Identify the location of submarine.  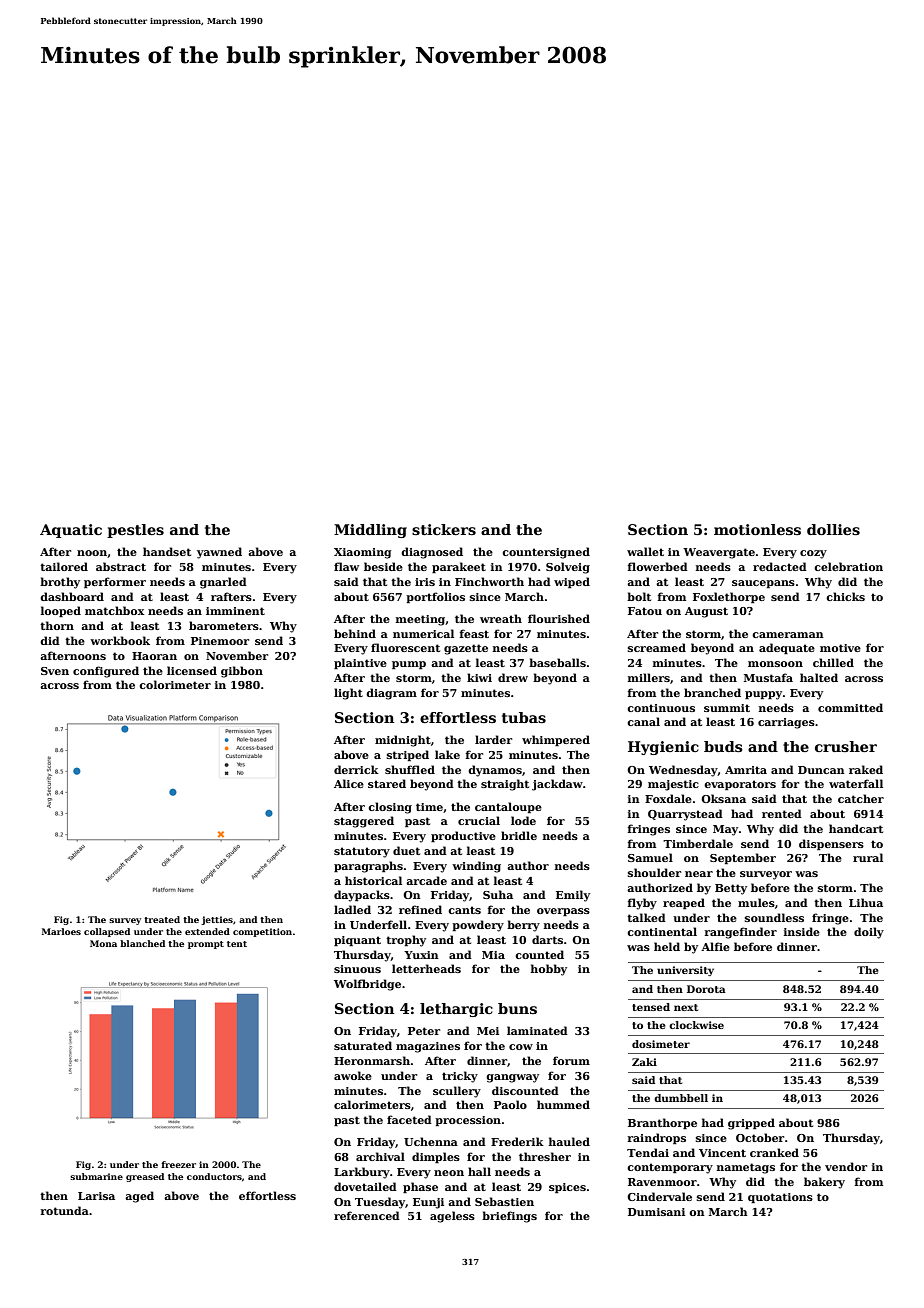
(96, 1176).
